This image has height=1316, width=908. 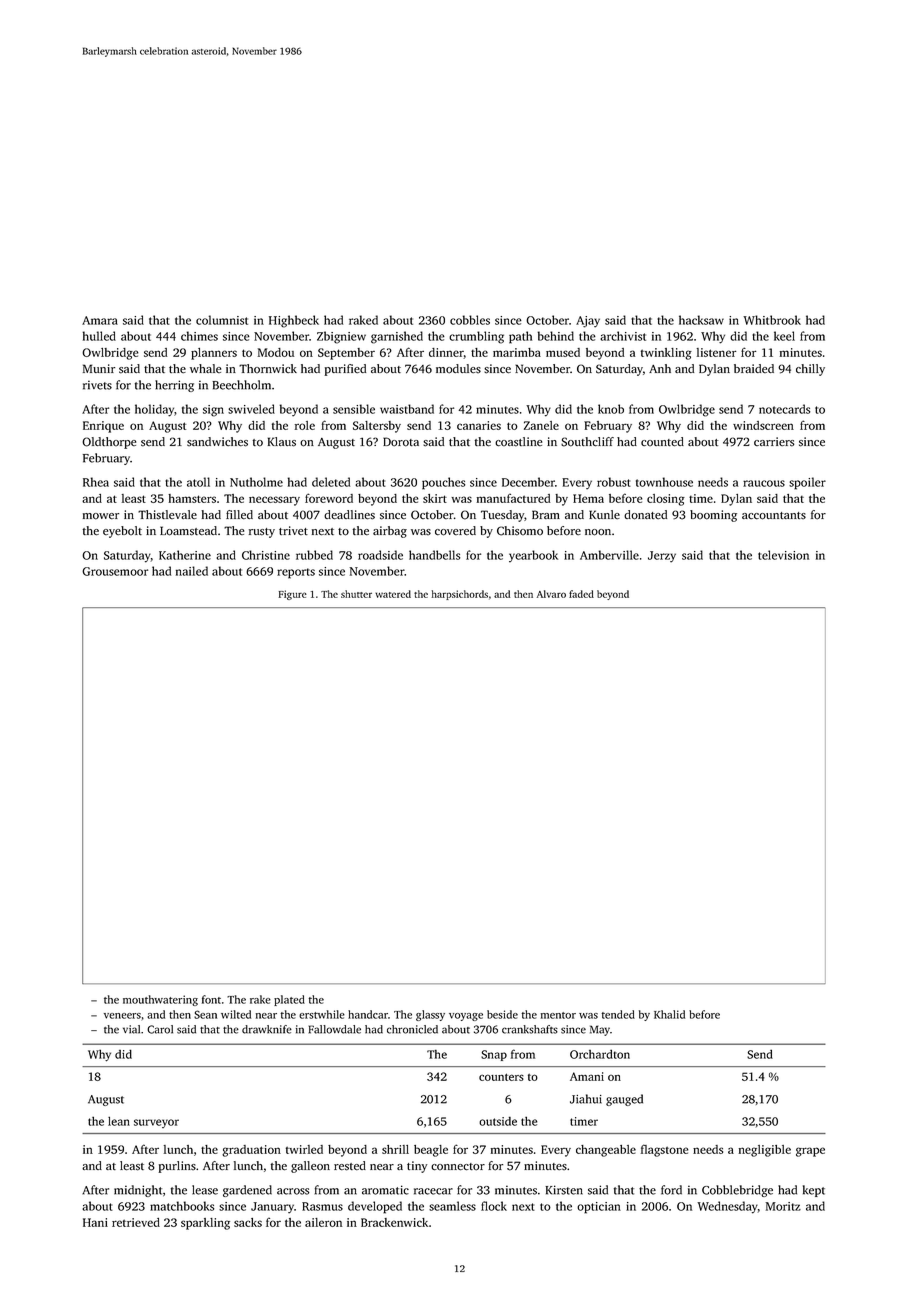 I want to click on beagle, so click(x=431, y=1151).
